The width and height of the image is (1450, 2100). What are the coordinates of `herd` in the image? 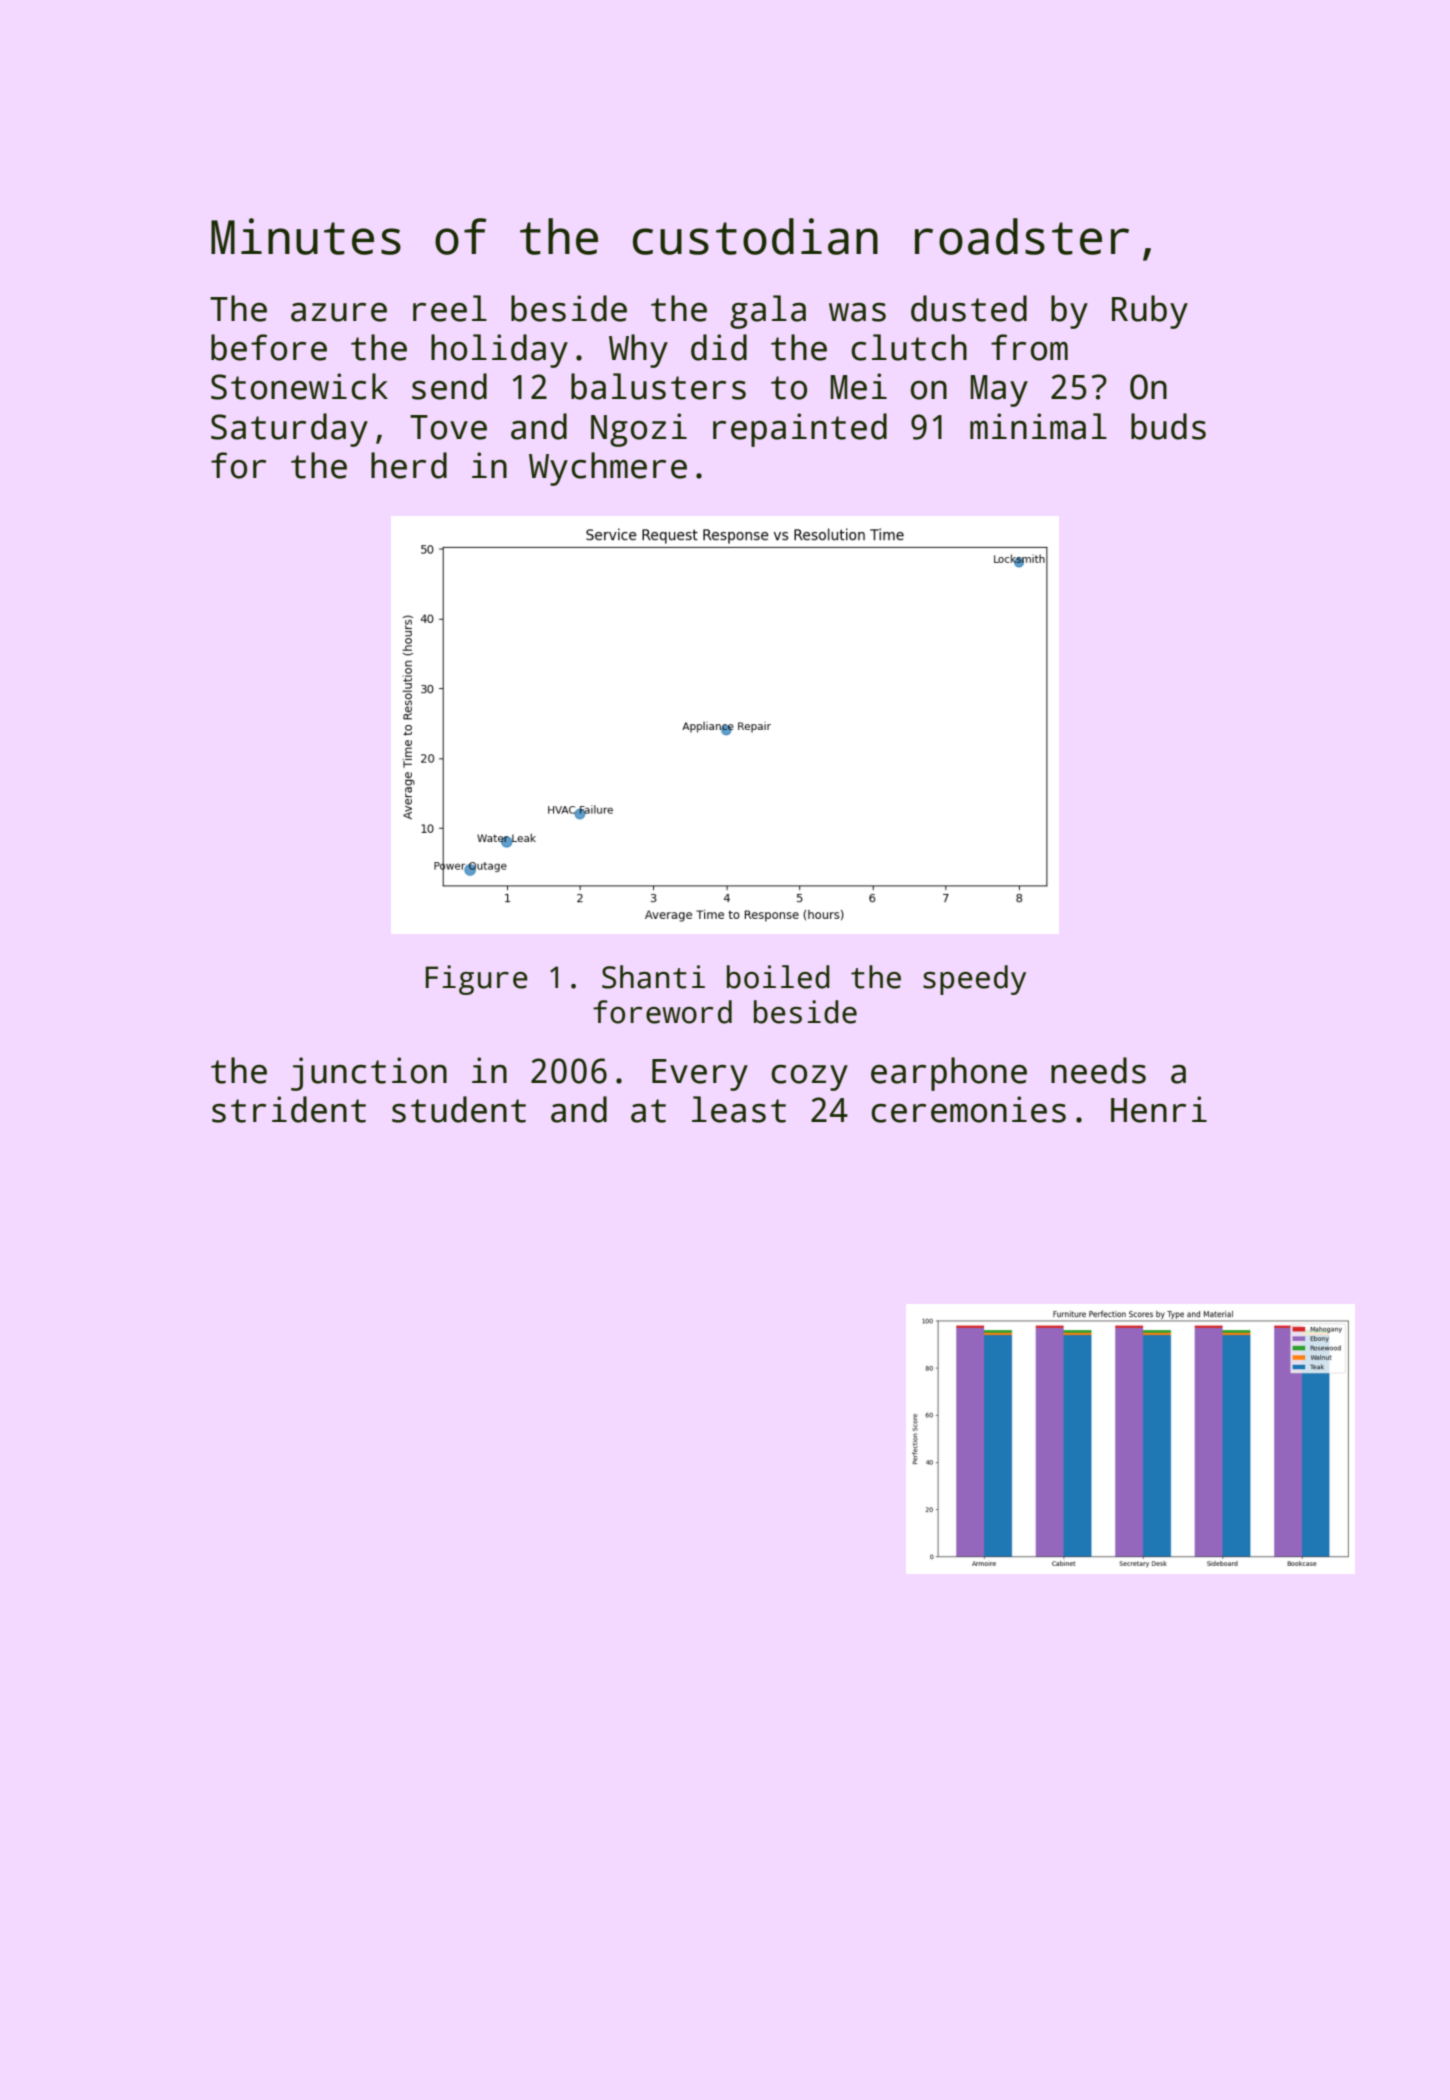 It's located at (409, 465).
